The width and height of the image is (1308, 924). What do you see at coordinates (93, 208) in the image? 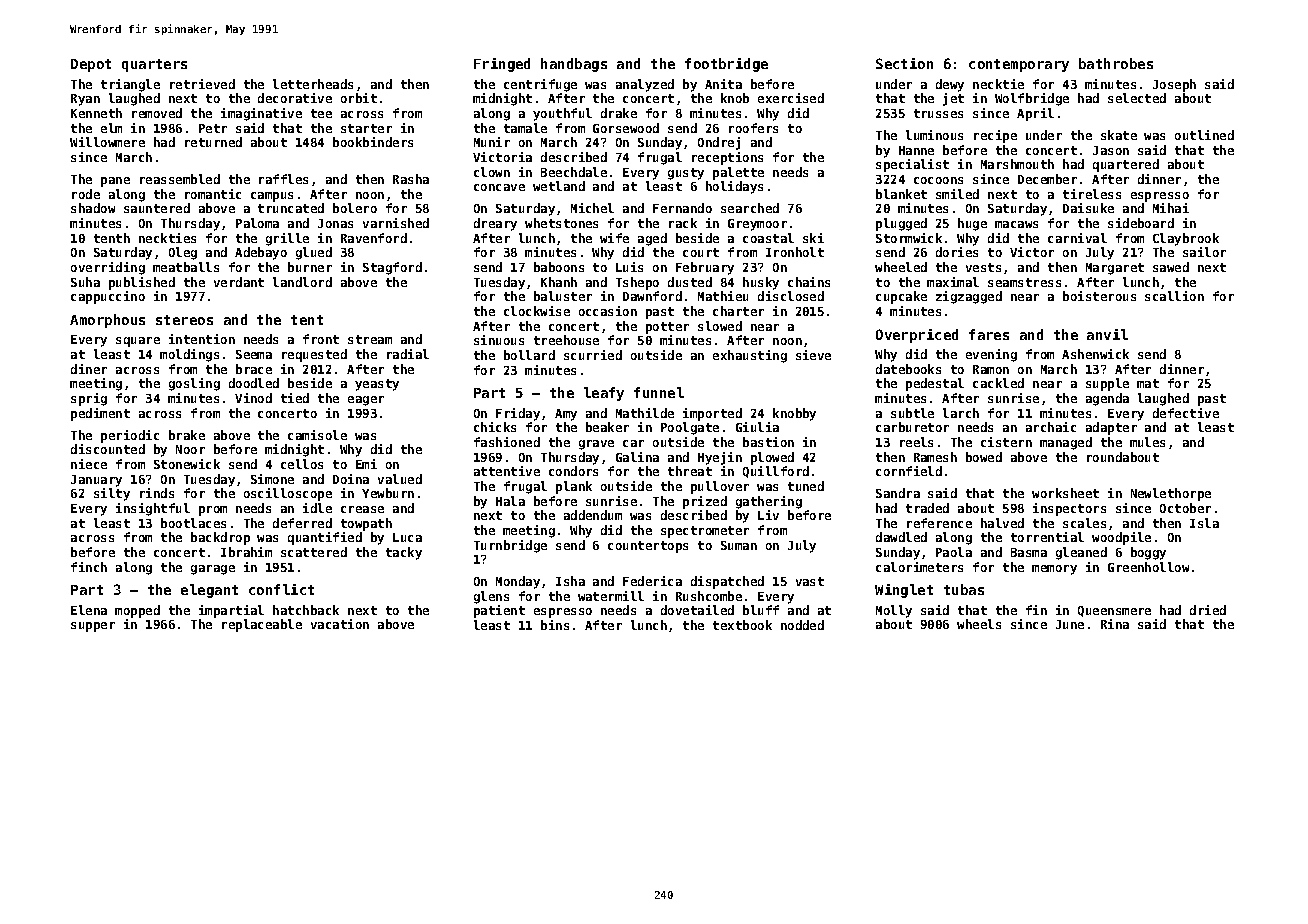
I see `shadow` at bounding box center [93, 208].
